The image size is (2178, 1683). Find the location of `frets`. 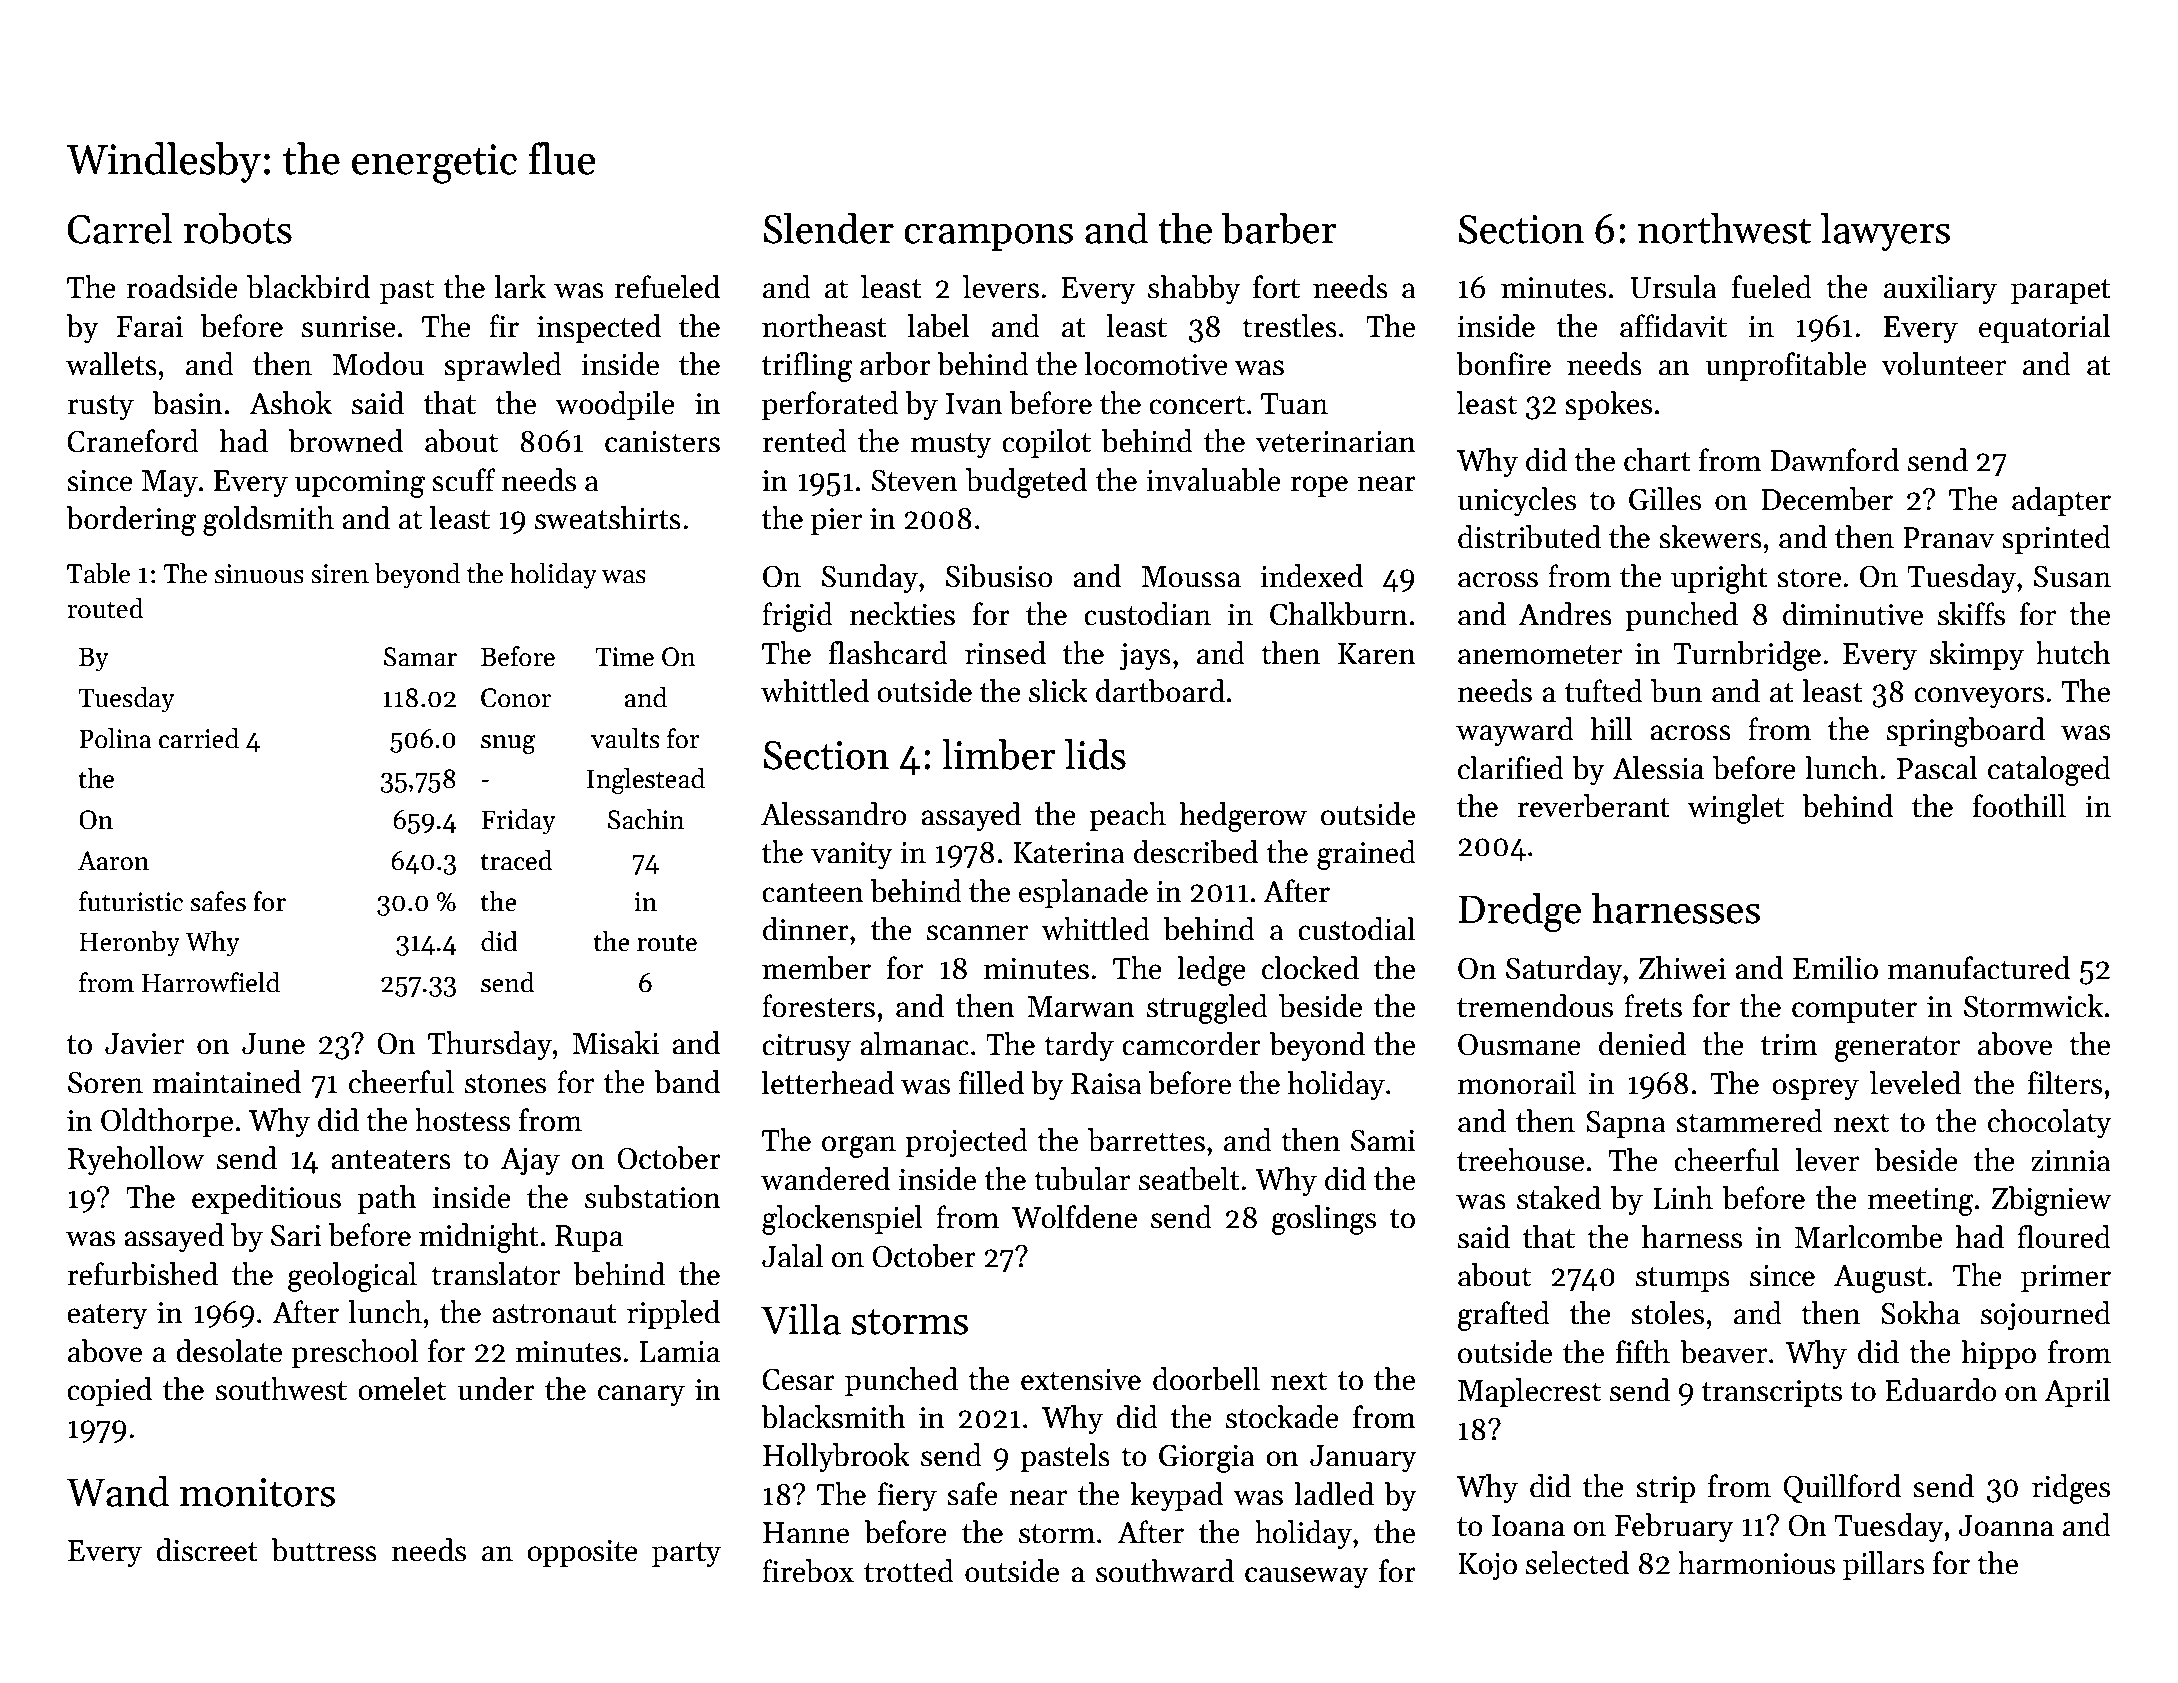

frets is located at coordinates (1653, 1006).
